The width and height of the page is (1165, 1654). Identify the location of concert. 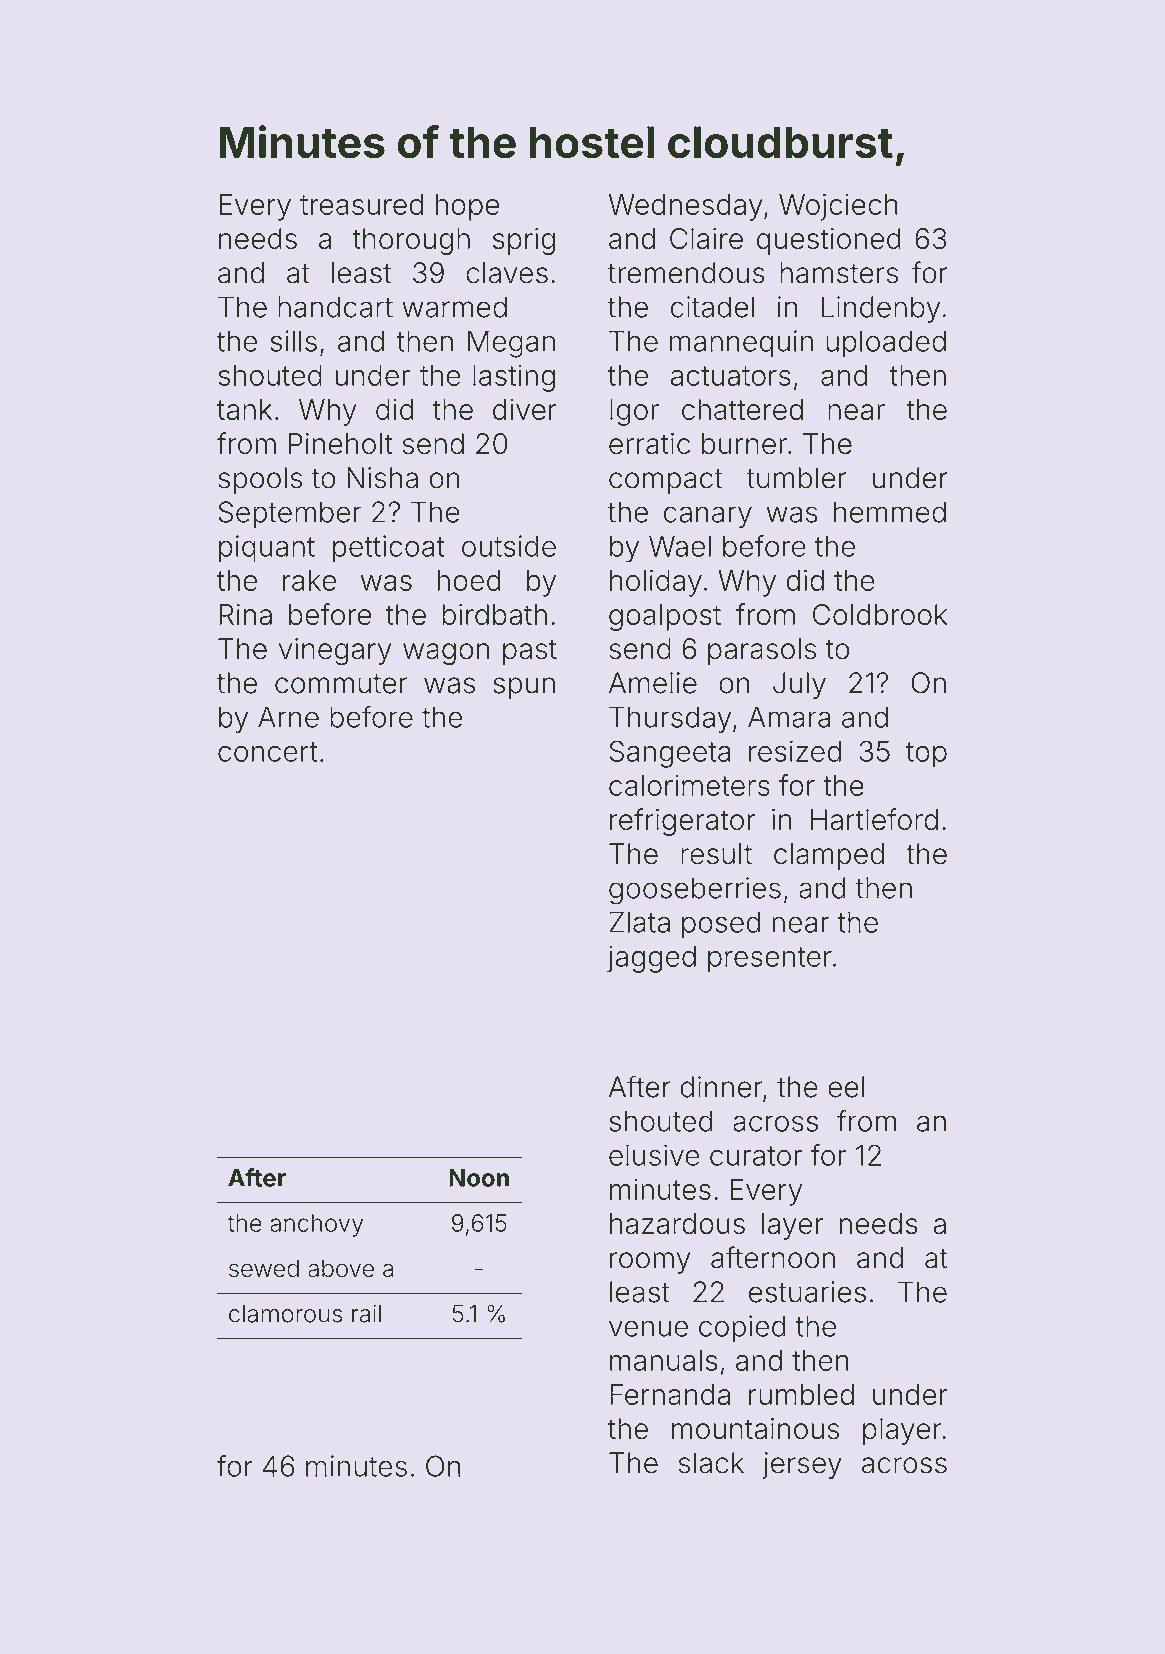
(267, 752).
